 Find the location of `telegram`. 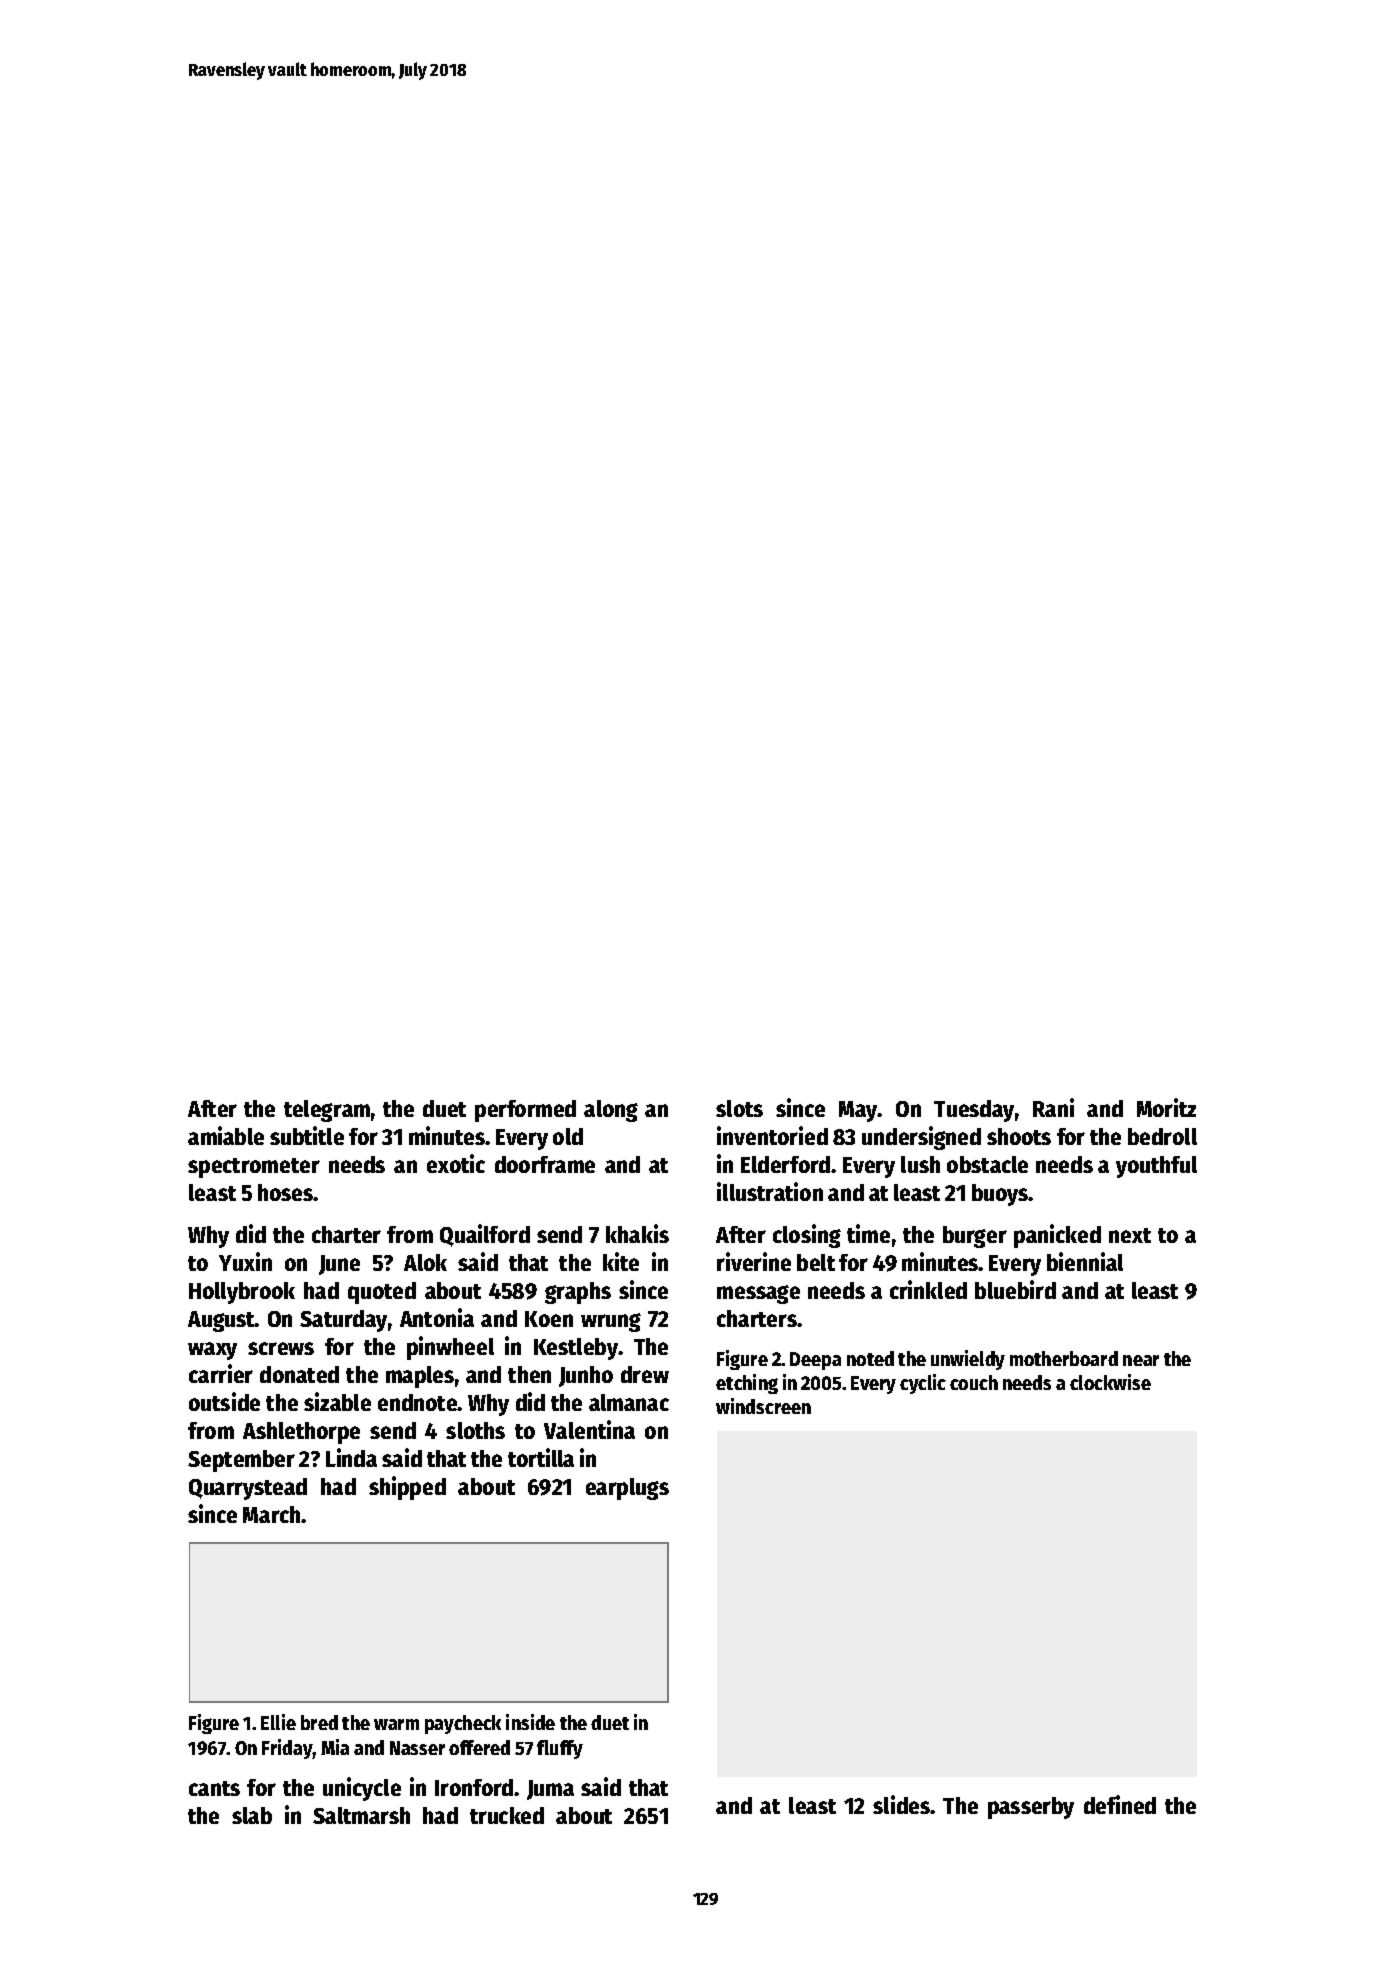

telegram is located at coordinates (327, 1111).
